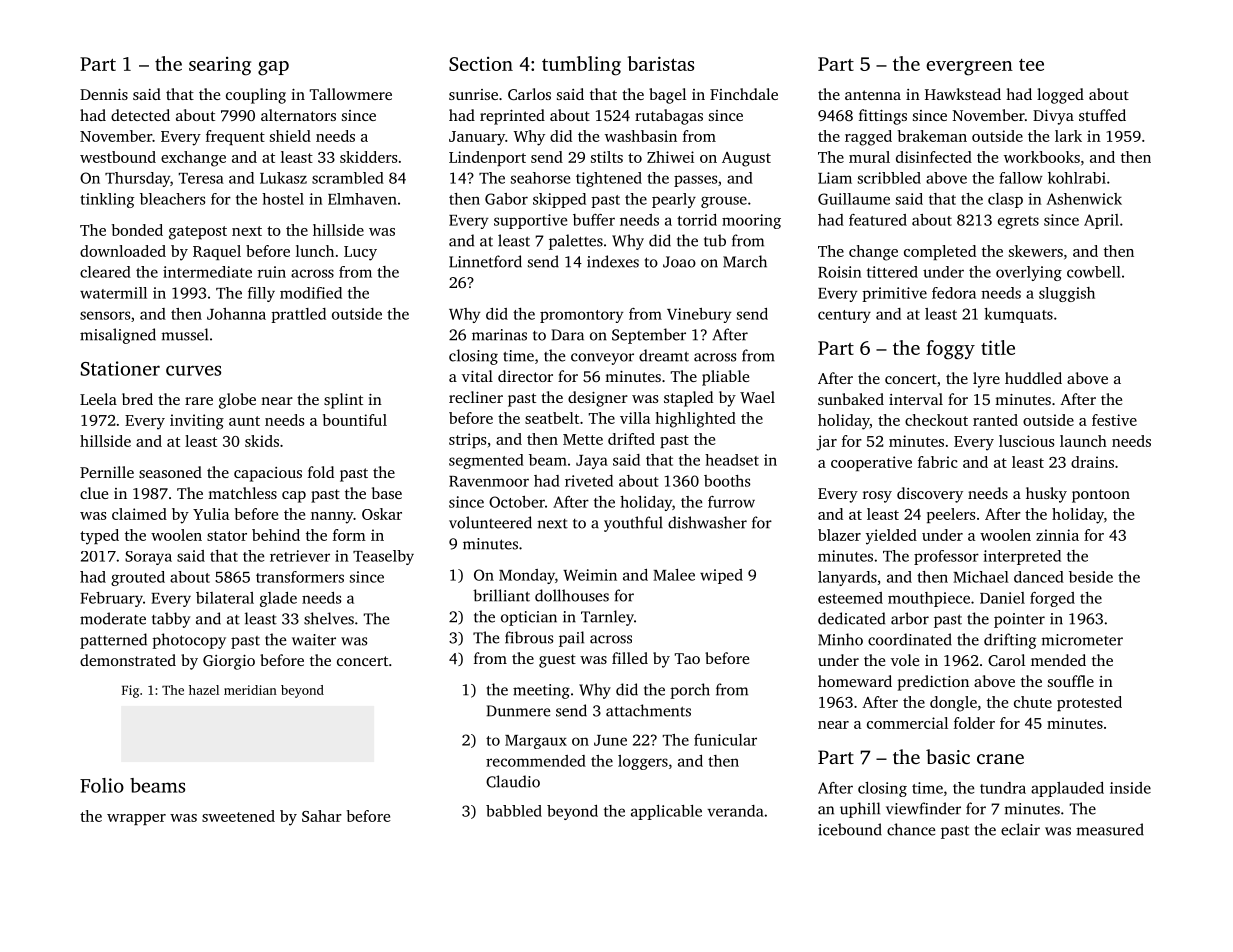 The width and height of the screenshot is (1233, 952). I want to click on cleared, so click(105, 272).
